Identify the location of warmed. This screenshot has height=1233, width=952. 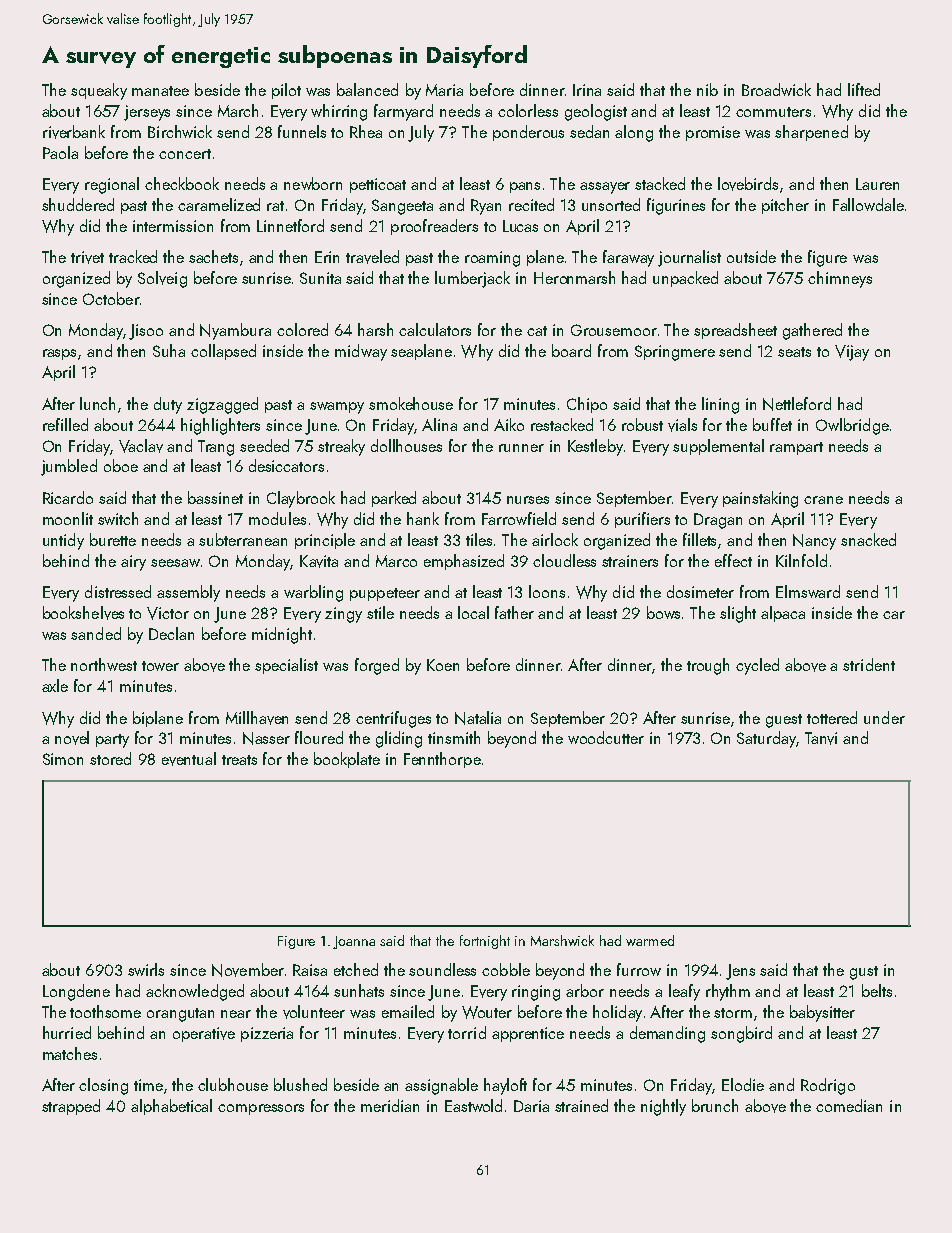
(650, 940).
